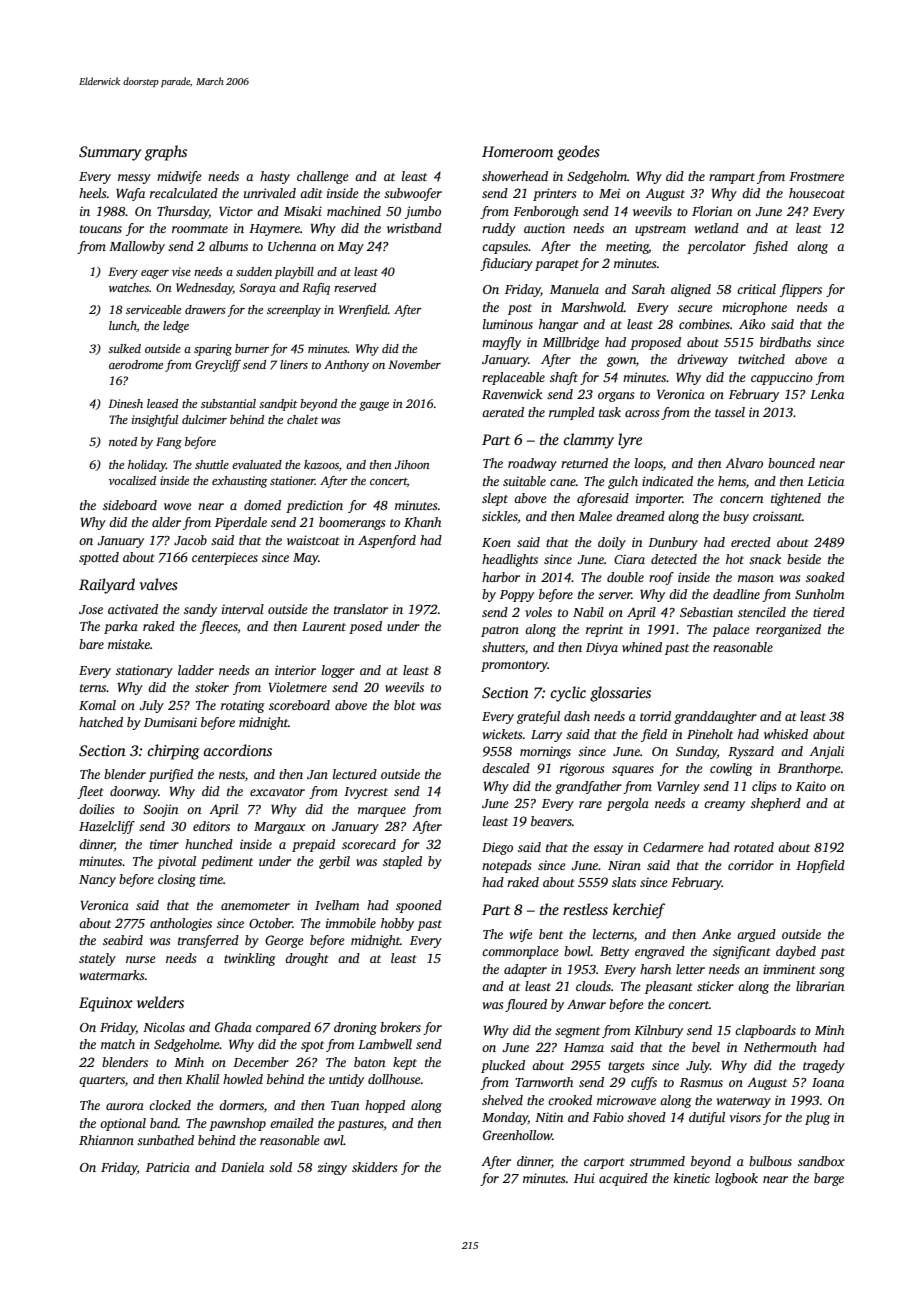 The image size is (924, 1314). What do you see at coordinates (423, 212) in the document?
I see `jumbo` at bounding box center [423, 212].
